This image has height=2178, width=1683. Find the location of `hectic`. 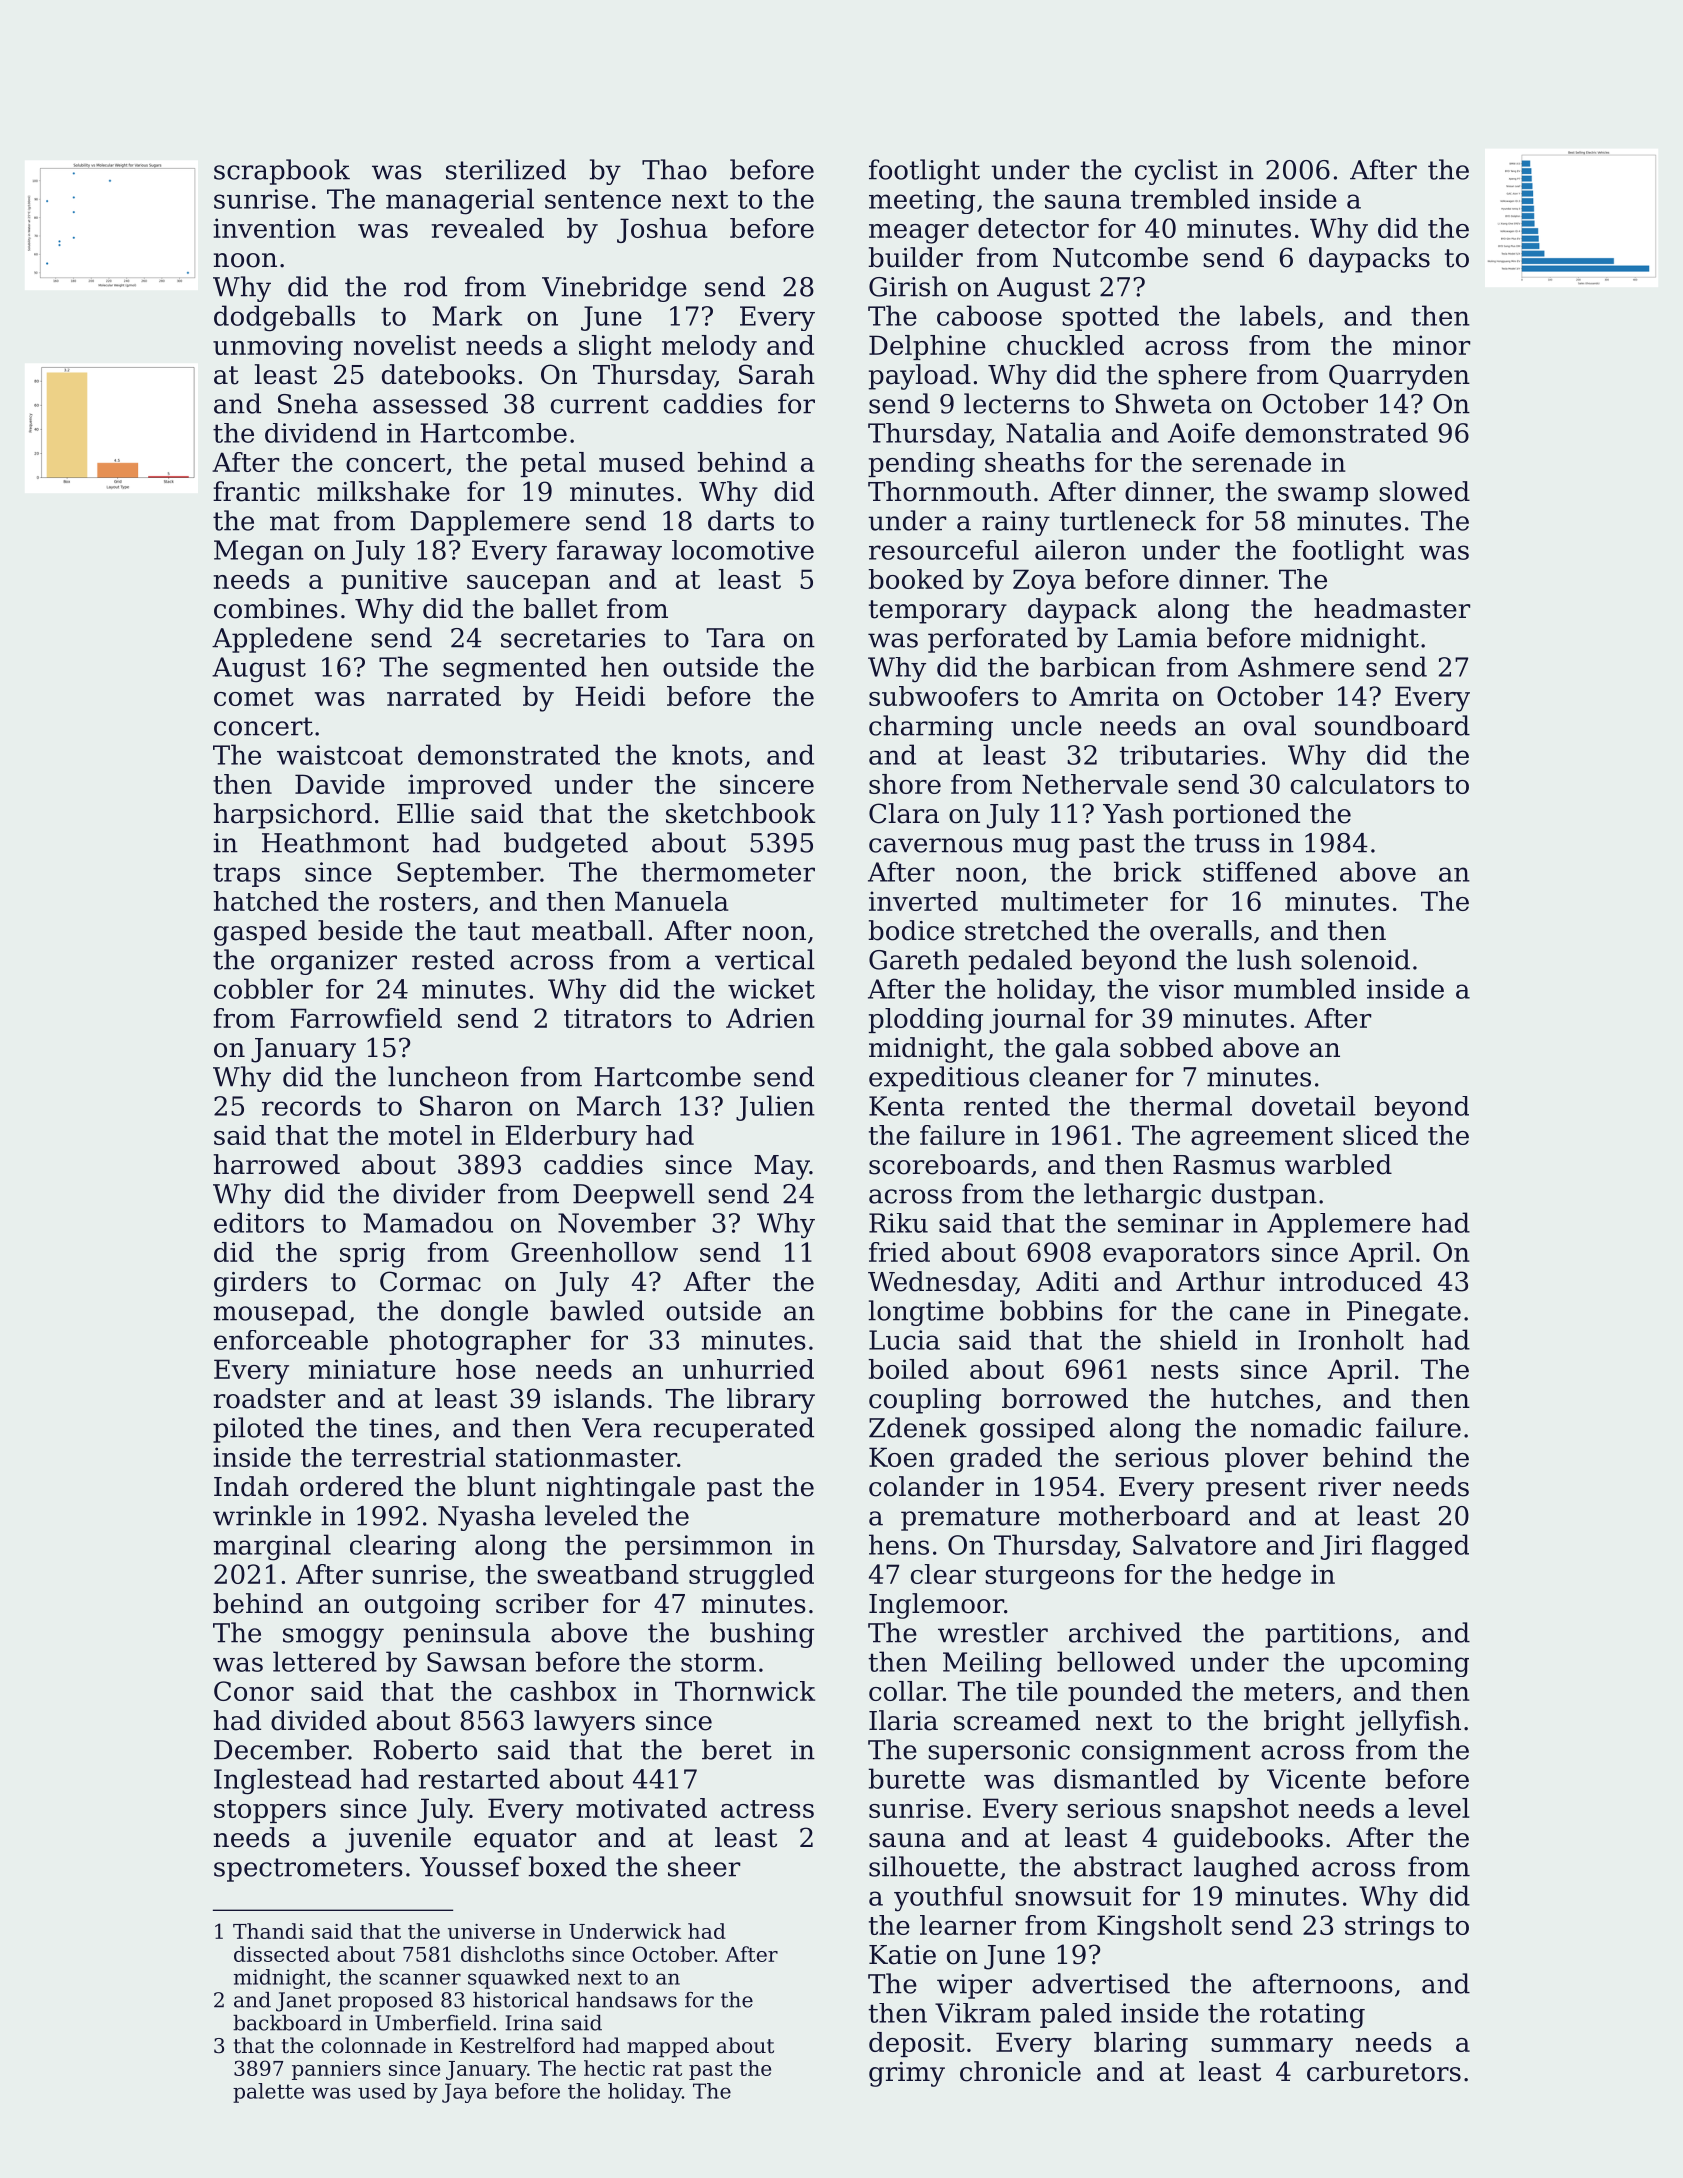

hectic is located at coordinates (614, 2068).
